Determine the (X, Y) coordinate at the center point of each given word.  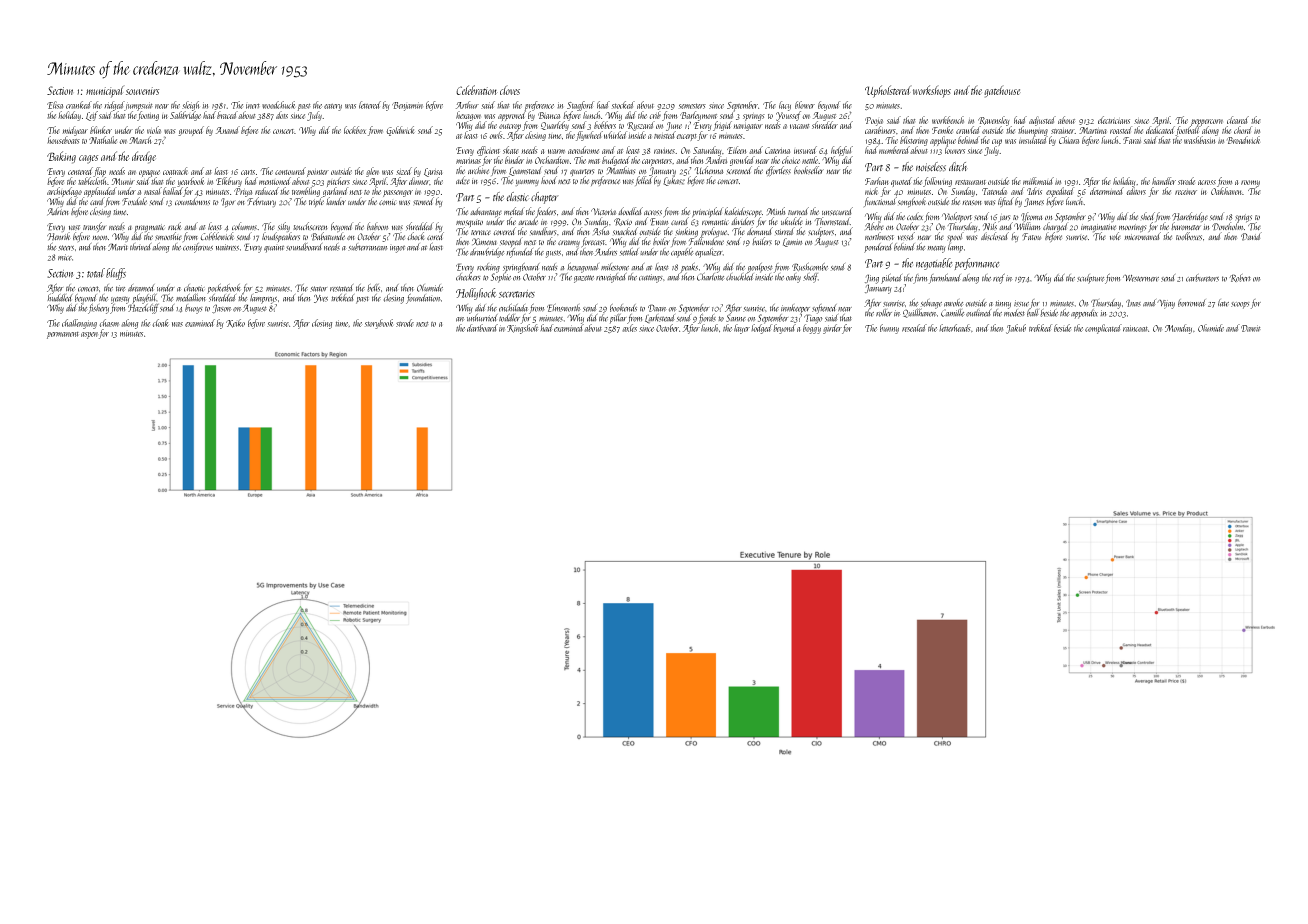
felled (644, 181)
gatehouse (1002, 91)
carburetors (1202, 278)
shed (1148, 216)
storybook (379, 324)
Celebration (477, 90)
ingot (397, 249)
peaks (689, 267)
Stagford (580, 106)
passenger (398, 193)
